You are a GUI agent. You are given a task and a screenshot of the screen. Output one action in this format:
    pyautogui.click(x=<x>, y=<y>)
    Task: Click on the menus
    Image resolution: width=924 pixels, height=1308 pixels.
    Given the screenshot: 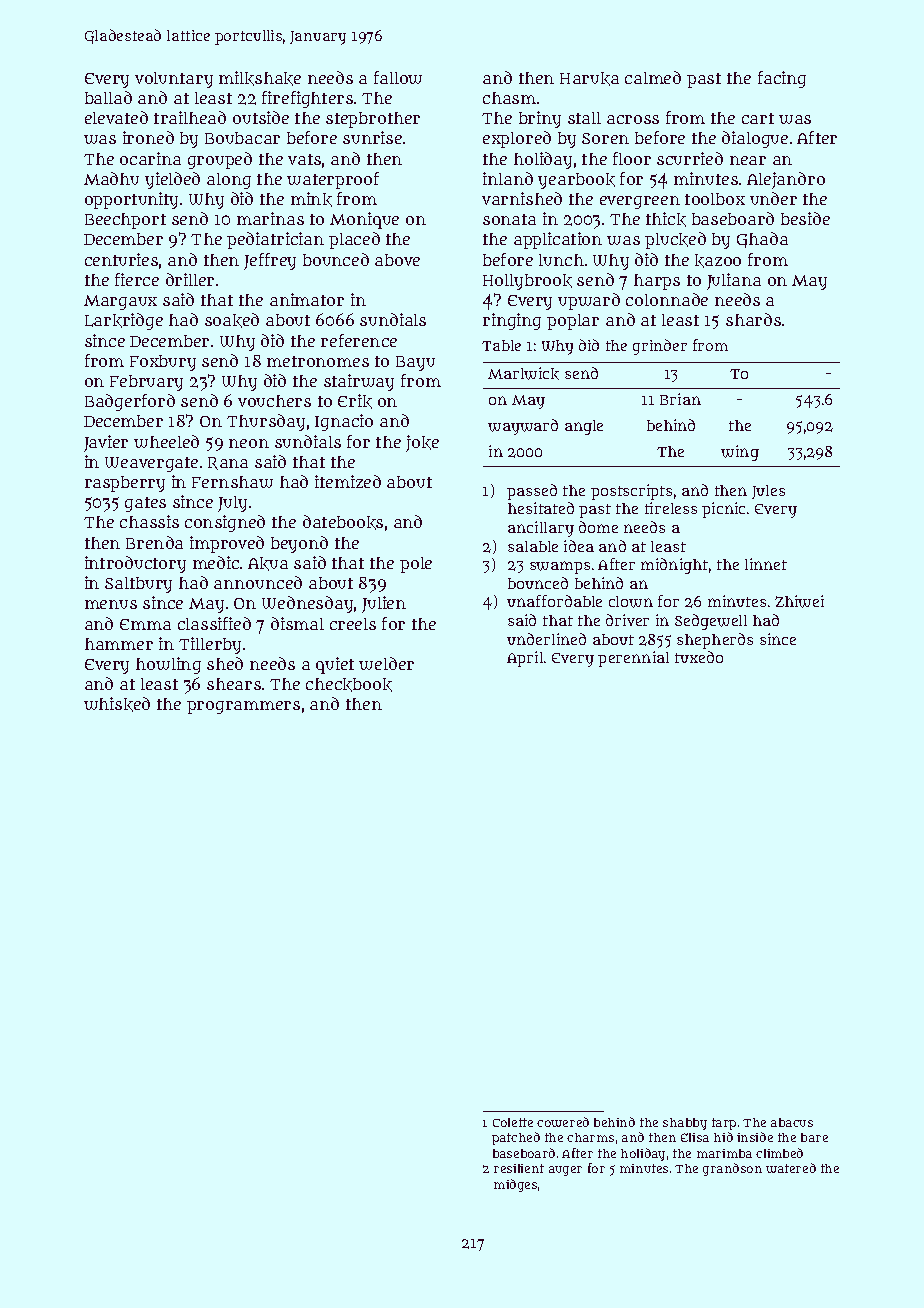 What is the action you would take?
    pyautogui.click(x=111, y=604)
